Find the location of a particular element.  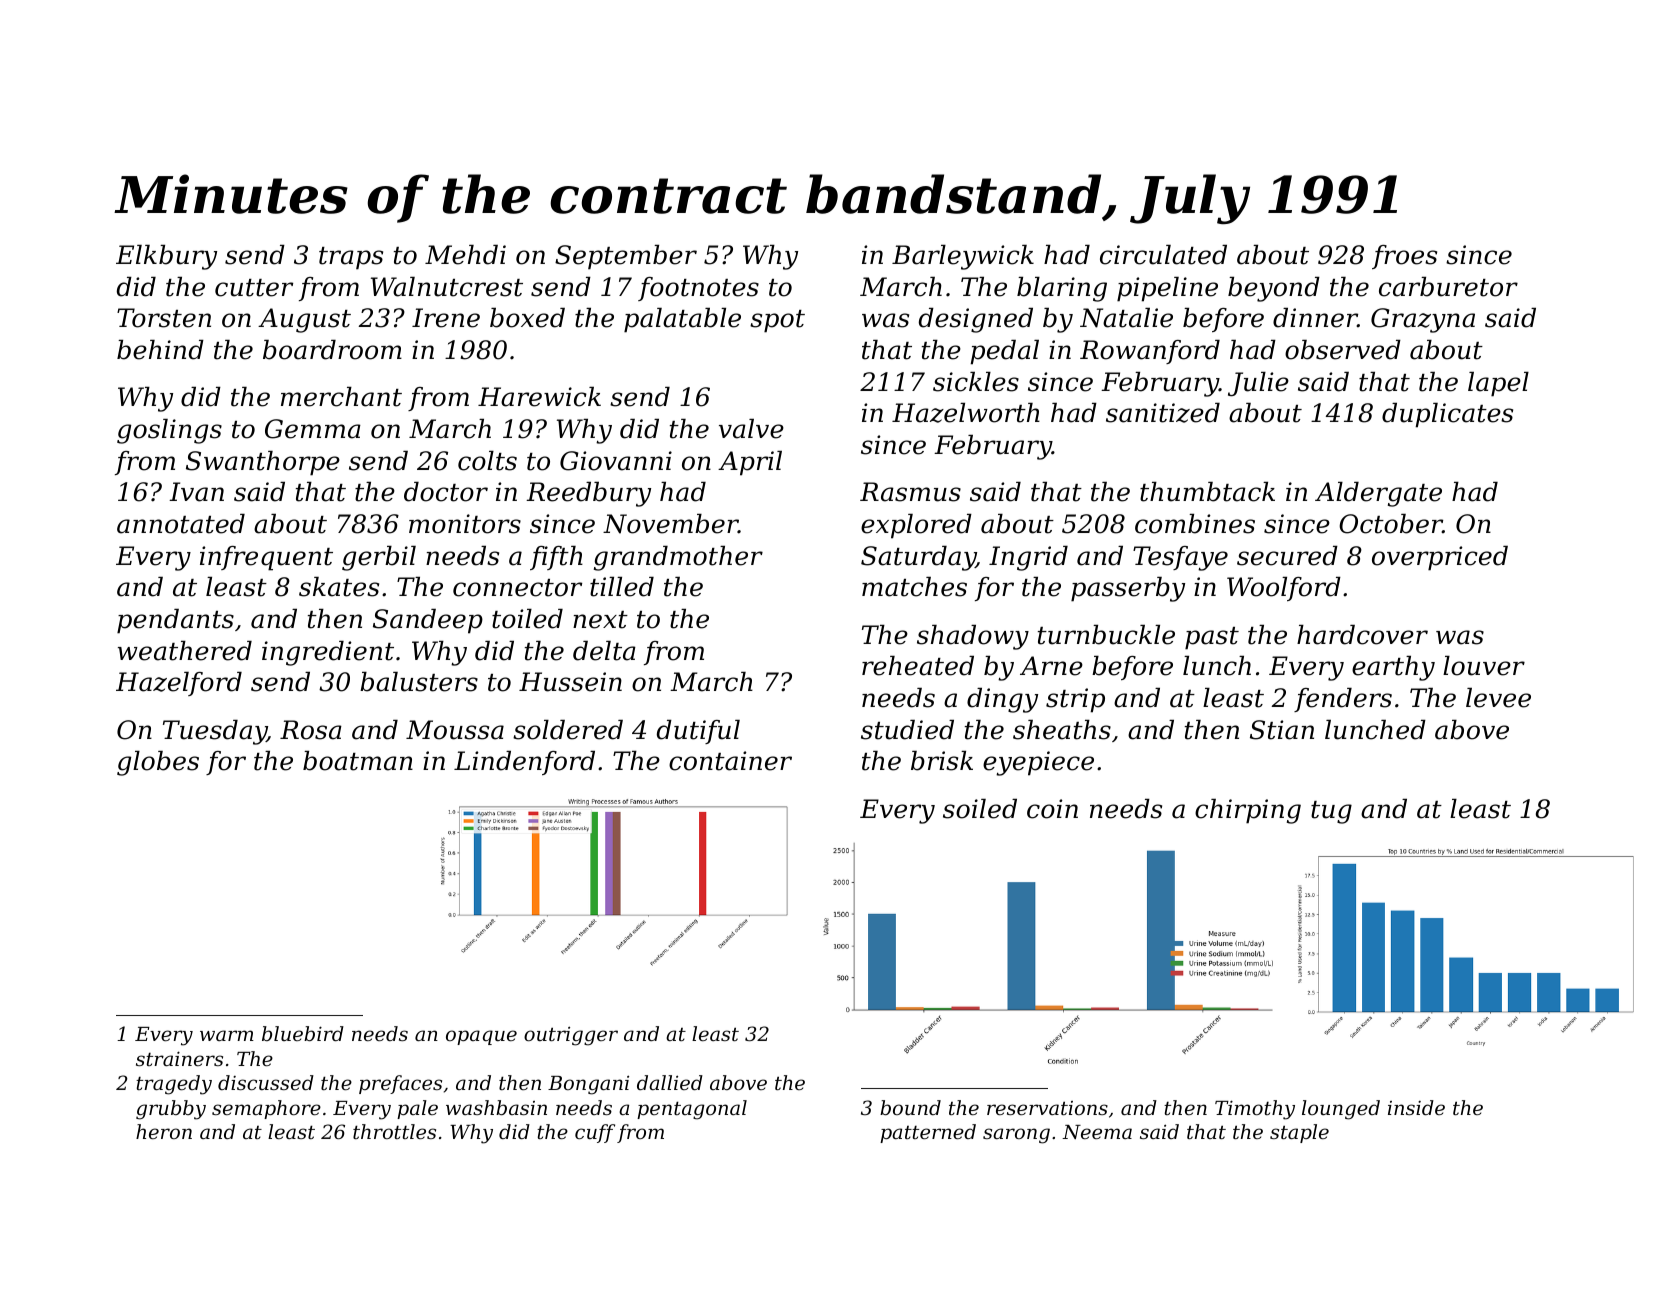

tilled is located at coordinates (622, 587).
